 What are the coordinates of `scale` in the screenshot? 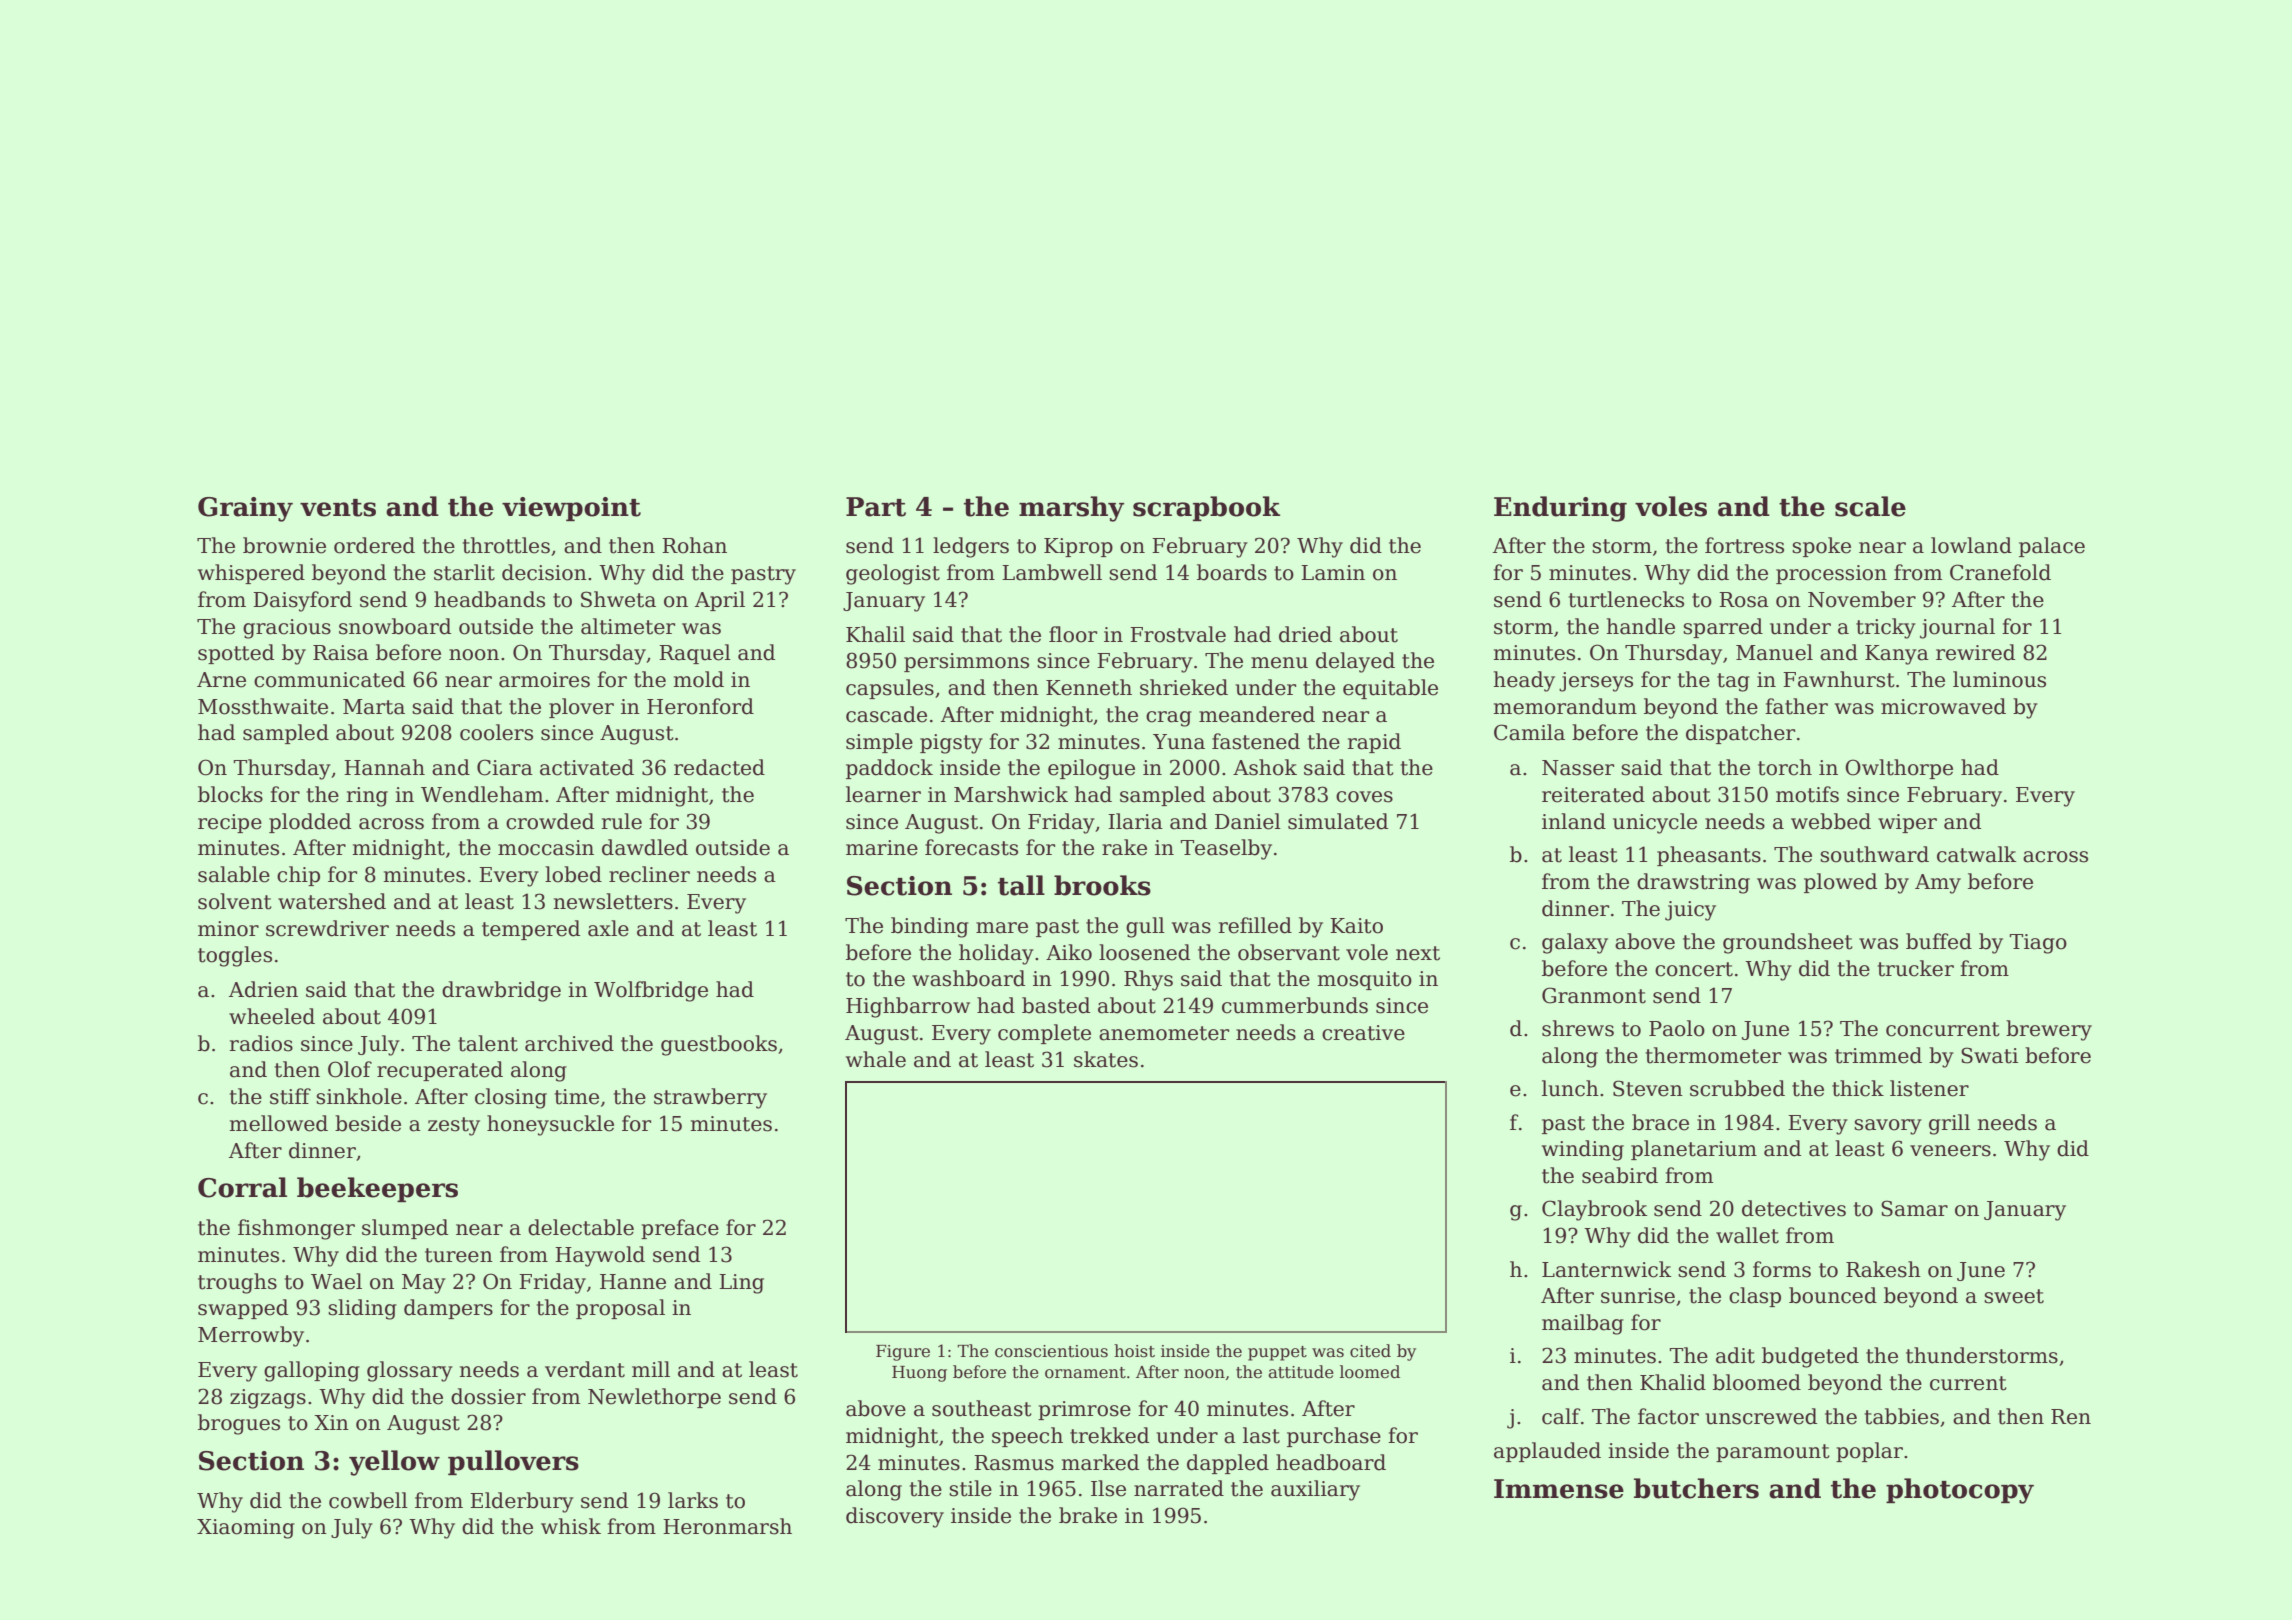 It's located at (1870, 506).
